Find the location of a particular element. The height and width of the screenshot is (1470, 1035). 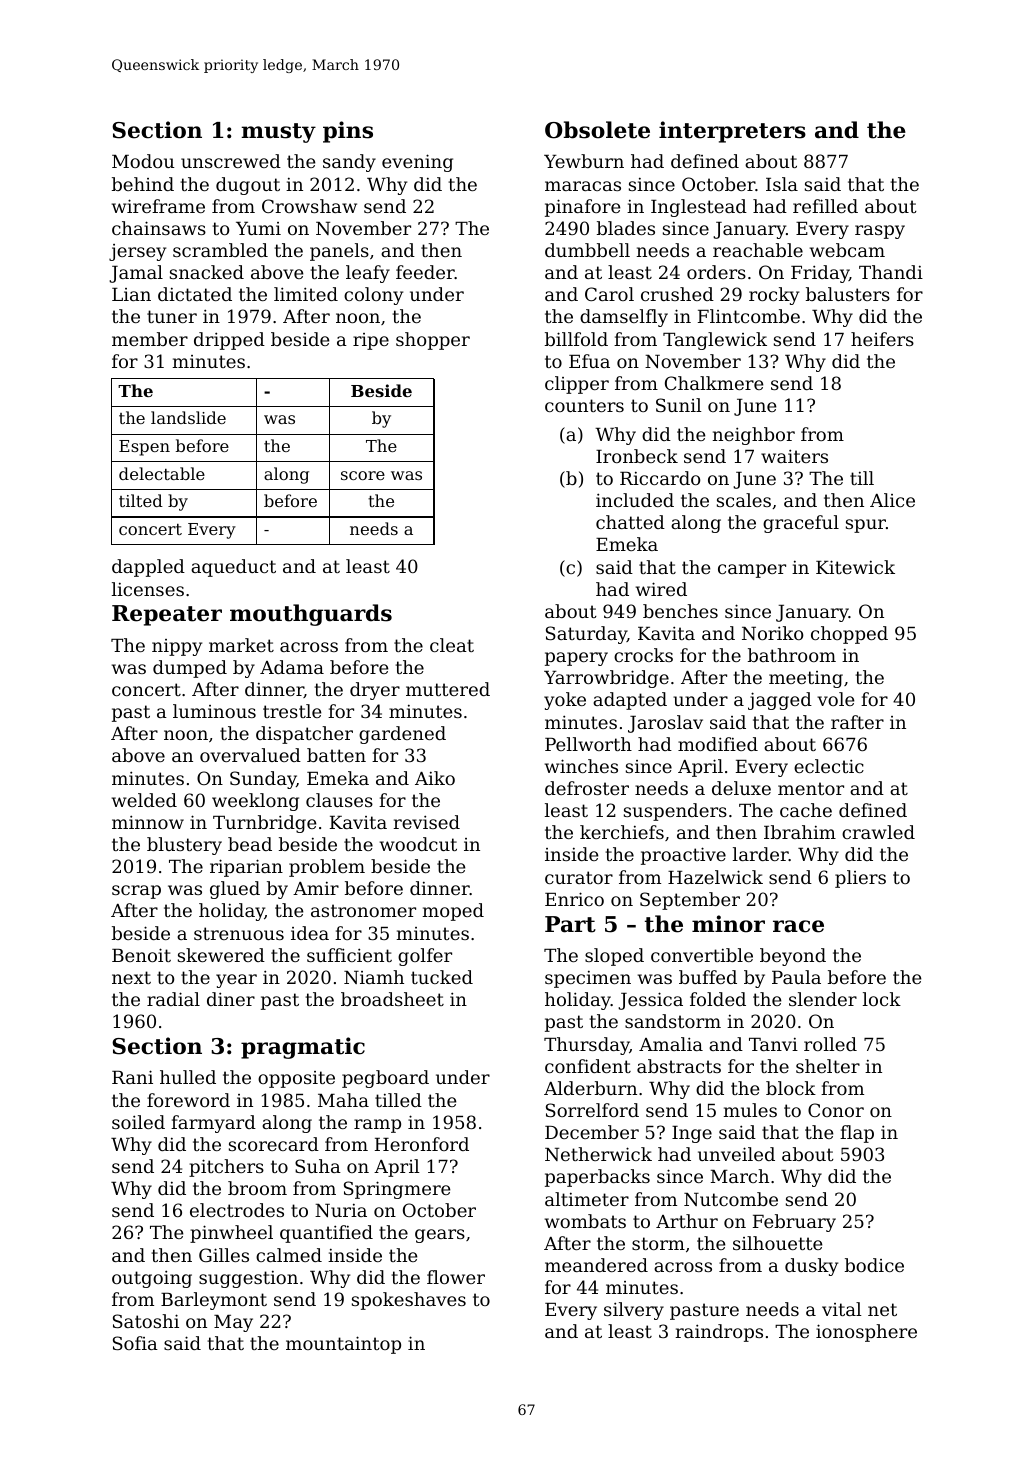

feeder is located at coordinates (425, 272).
